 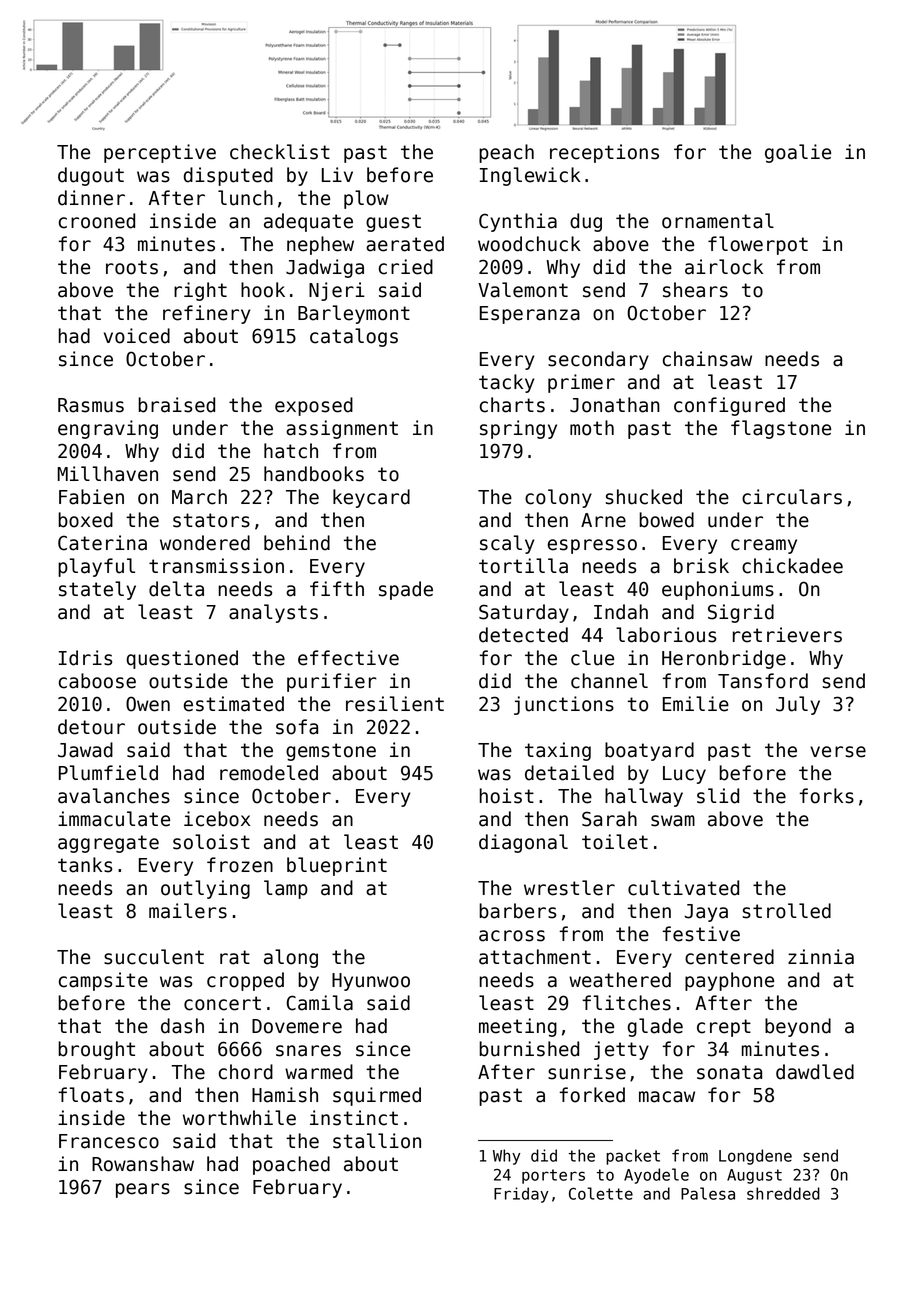 I want to click on Heronbridge, so click(x=724, y=659).
